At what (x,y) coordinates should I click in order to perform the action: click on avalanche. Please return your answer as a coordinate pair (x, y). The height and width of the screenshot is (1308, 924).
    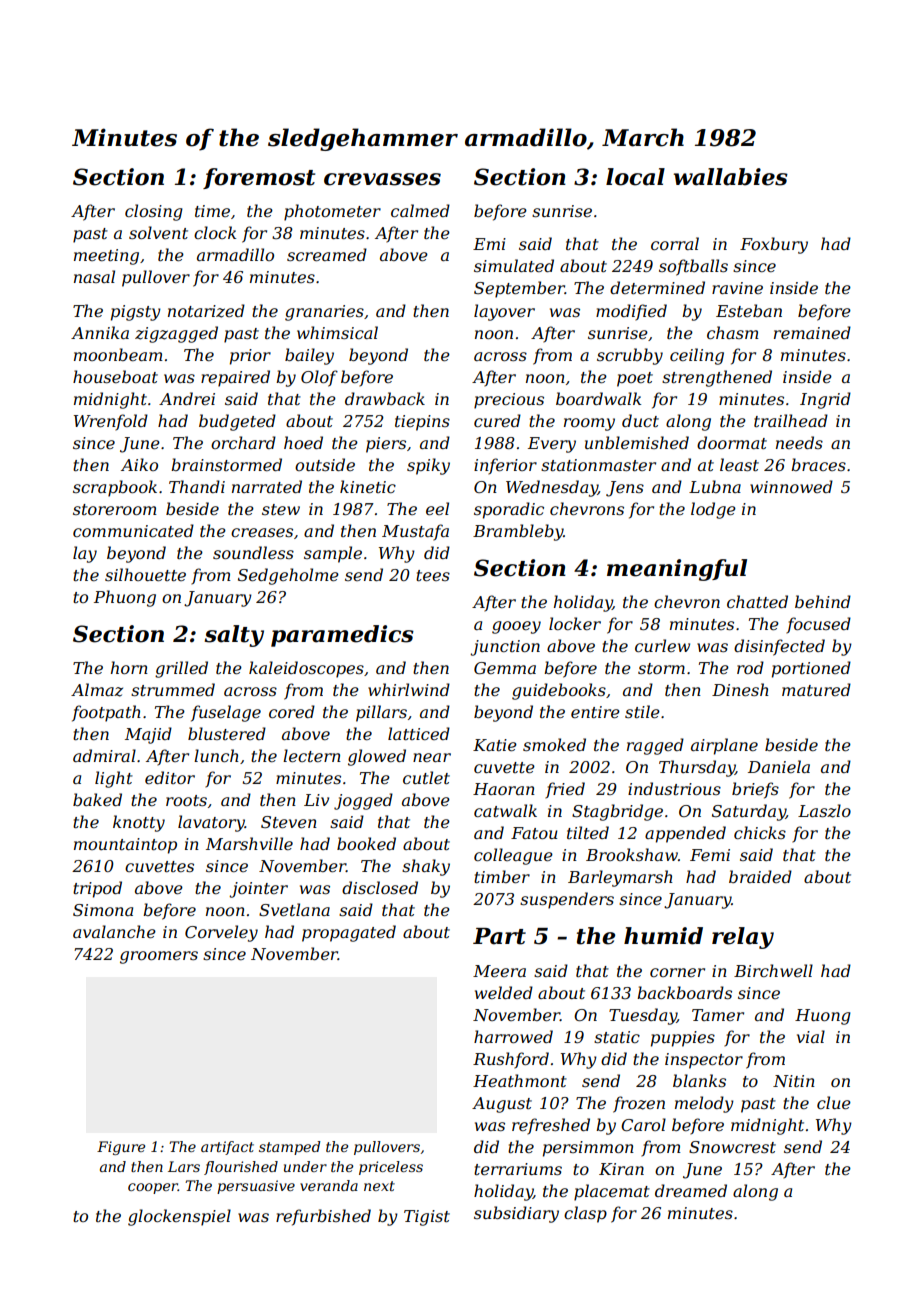
    Looking at the image, I should click on (114, 931).
